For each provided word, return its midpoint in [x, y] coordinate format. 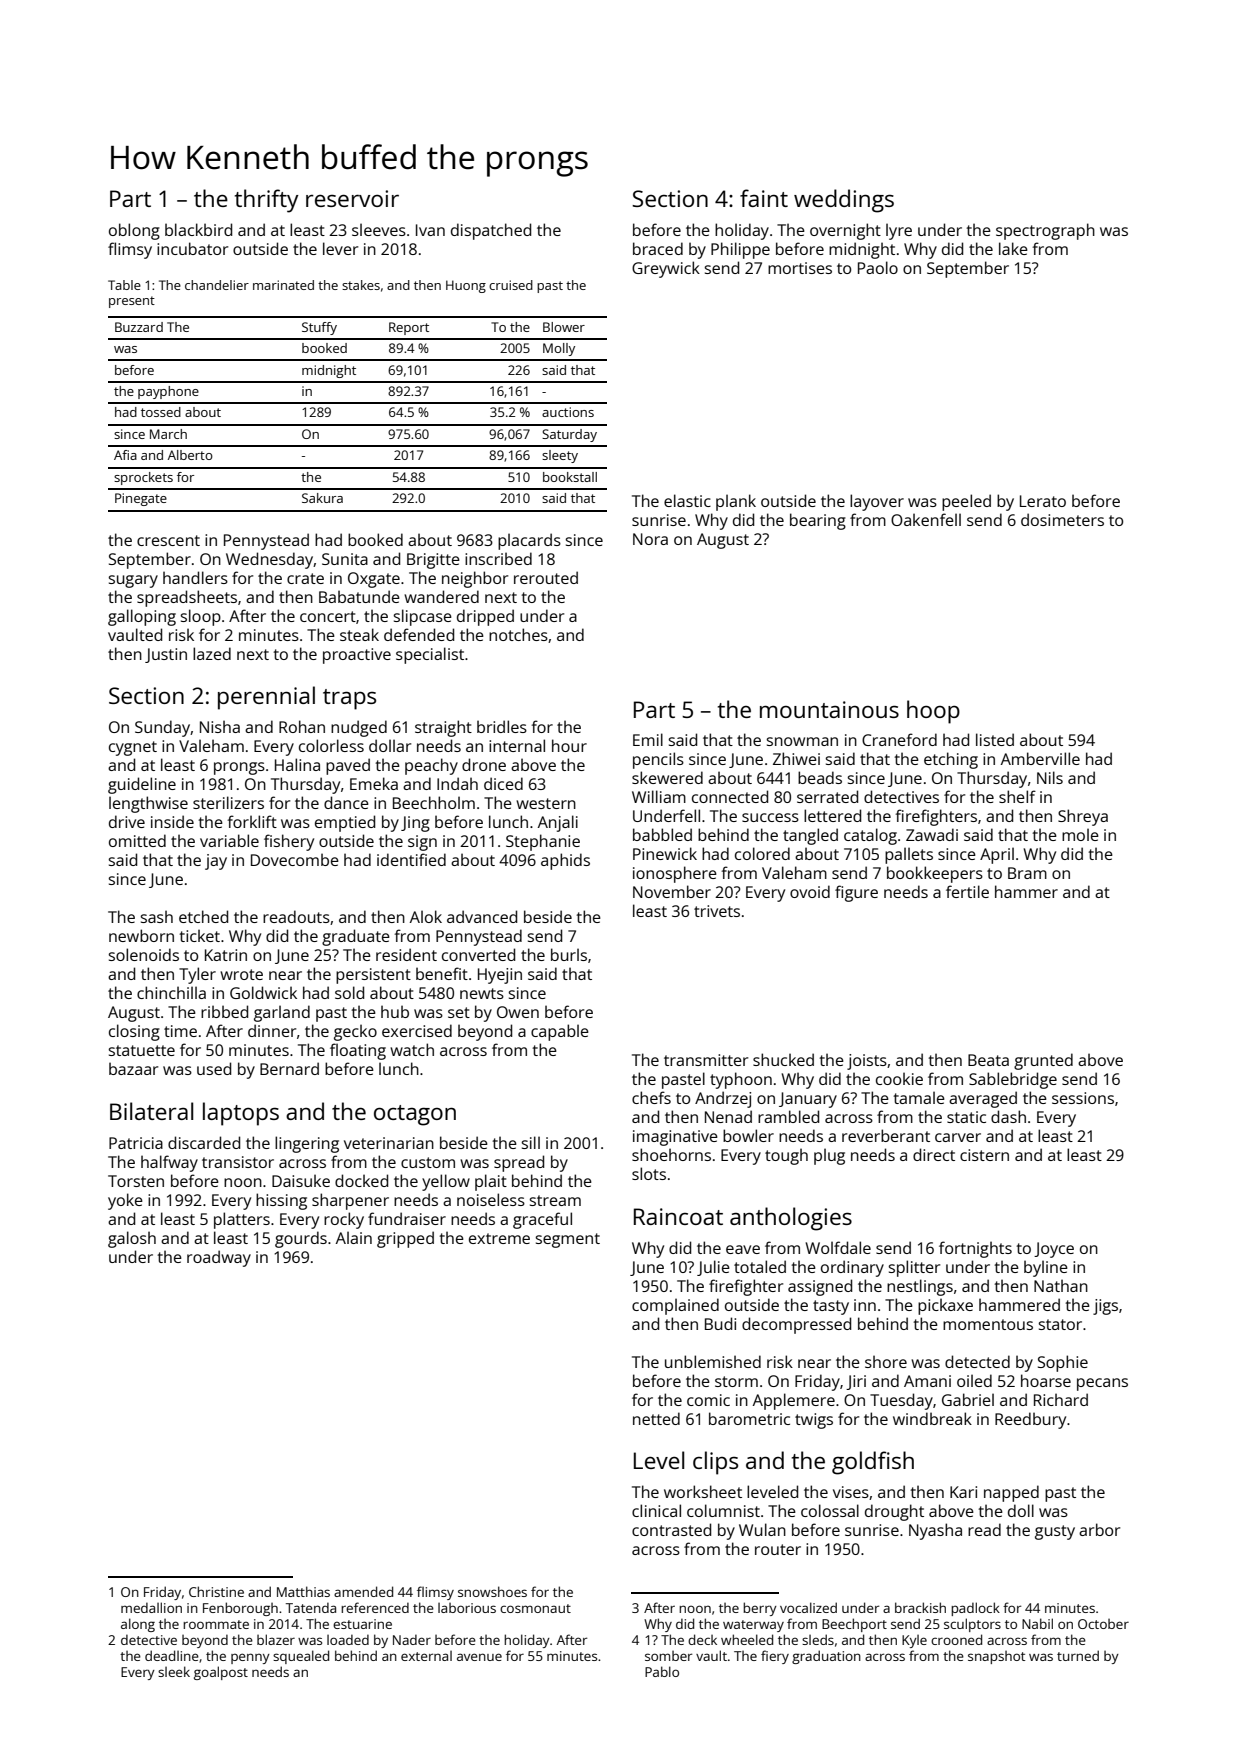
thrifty [267, 201]
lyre [899, 231]
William [659, 796]
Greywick [666, 269]
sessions [1083, 1098]
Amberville [1040, 758]
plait [491, 1182]
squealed [301, 1657]
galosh [132, 1239]
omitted [137, 840]
